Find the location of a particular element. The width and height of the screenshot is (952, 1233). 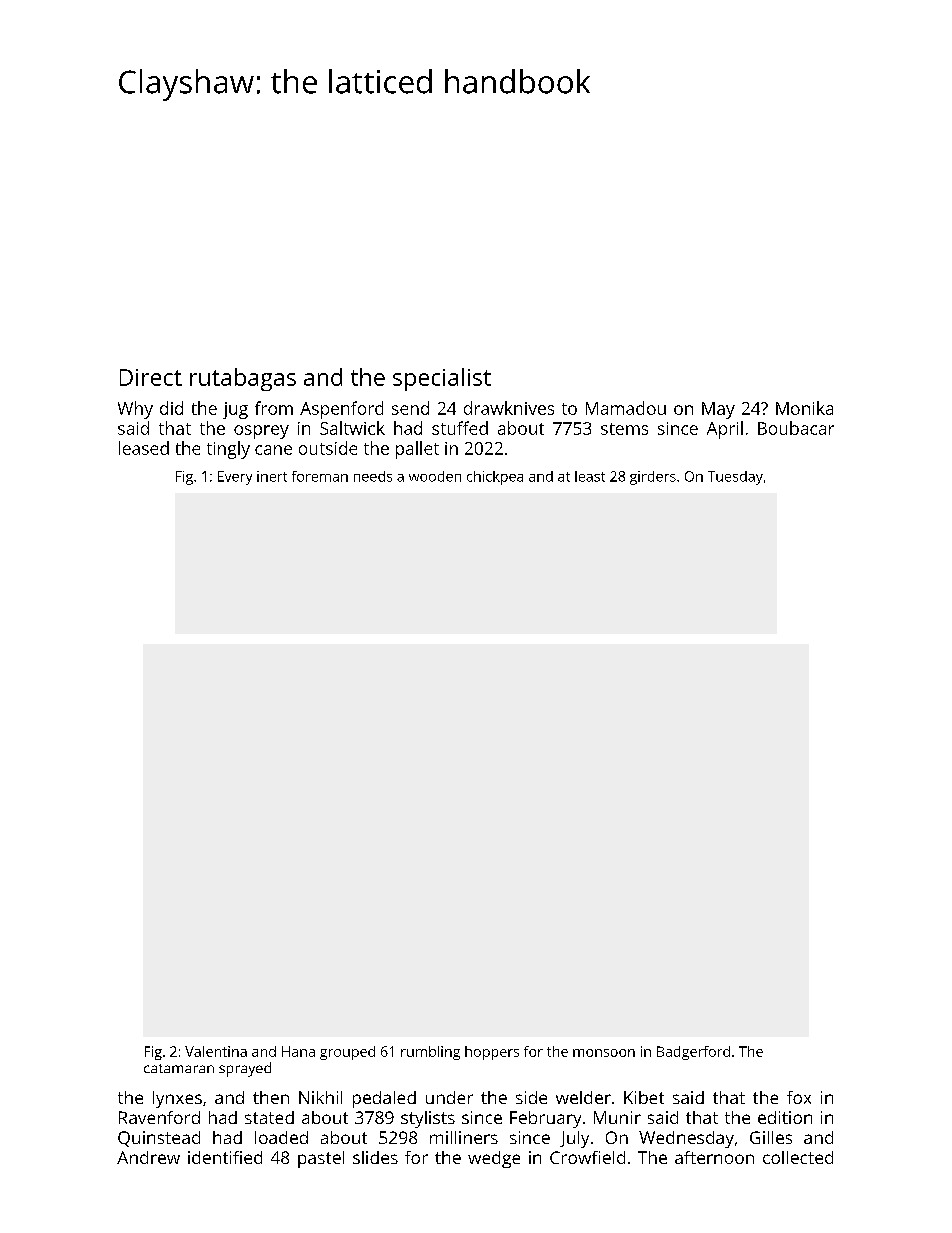

rumbling is located at coordinates (430, 1053).
